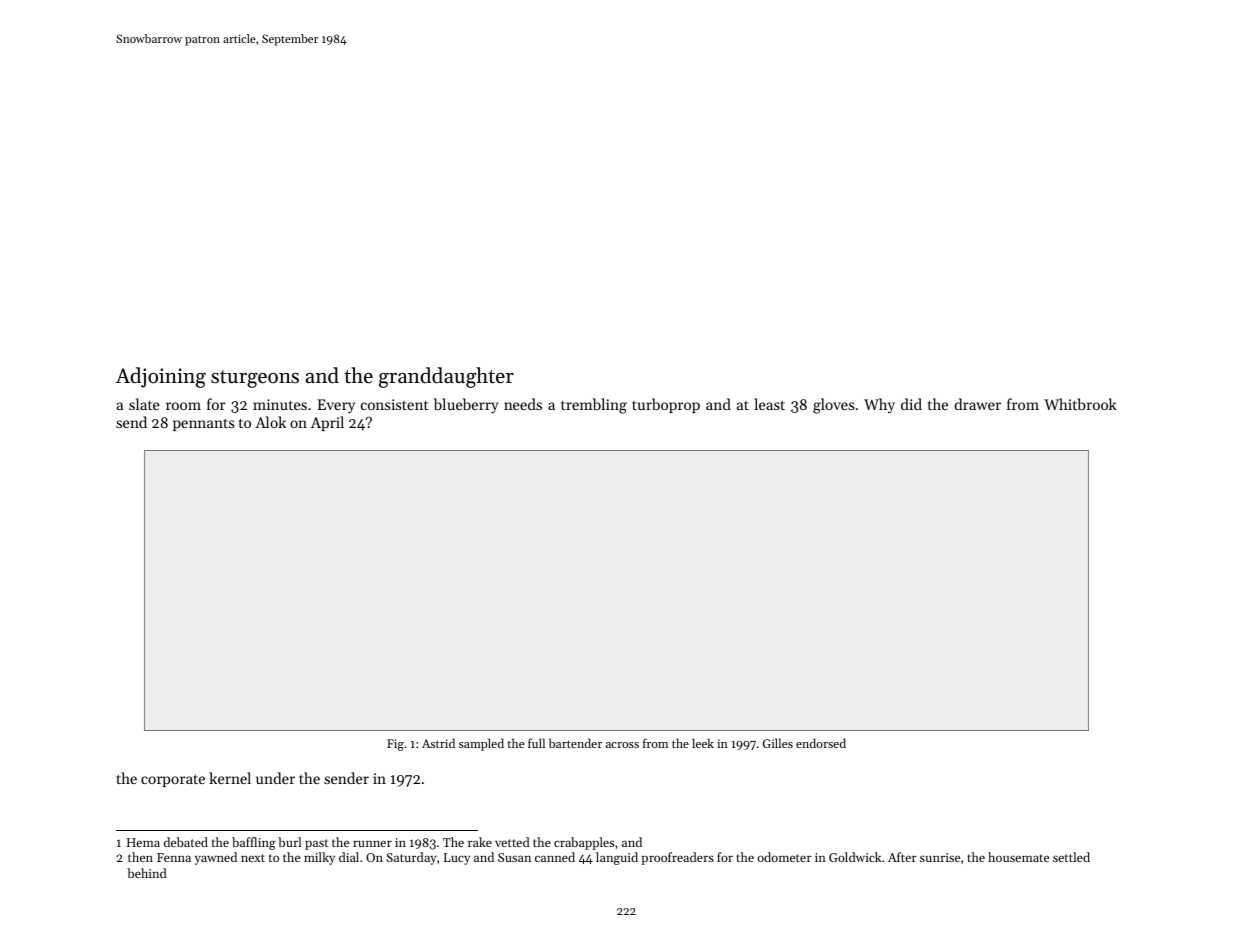 The width and height of the document is (1233, 952). What do you see at coordinates (395, 745) in the document?
I see `Fig` at bounding box center [395, 745].
